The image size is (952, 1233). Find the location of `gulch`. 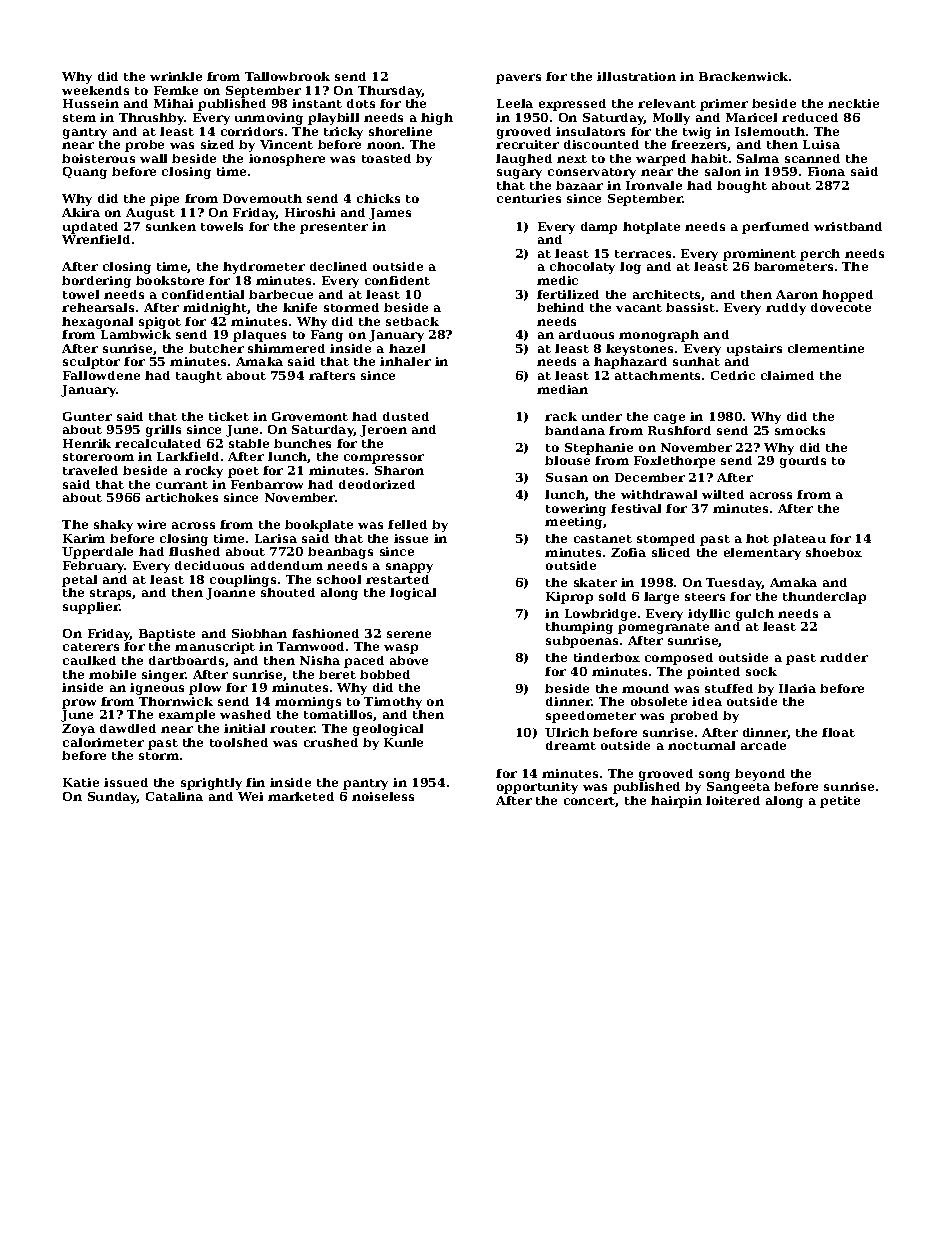

gulch is located at coordinates (755, 615).
